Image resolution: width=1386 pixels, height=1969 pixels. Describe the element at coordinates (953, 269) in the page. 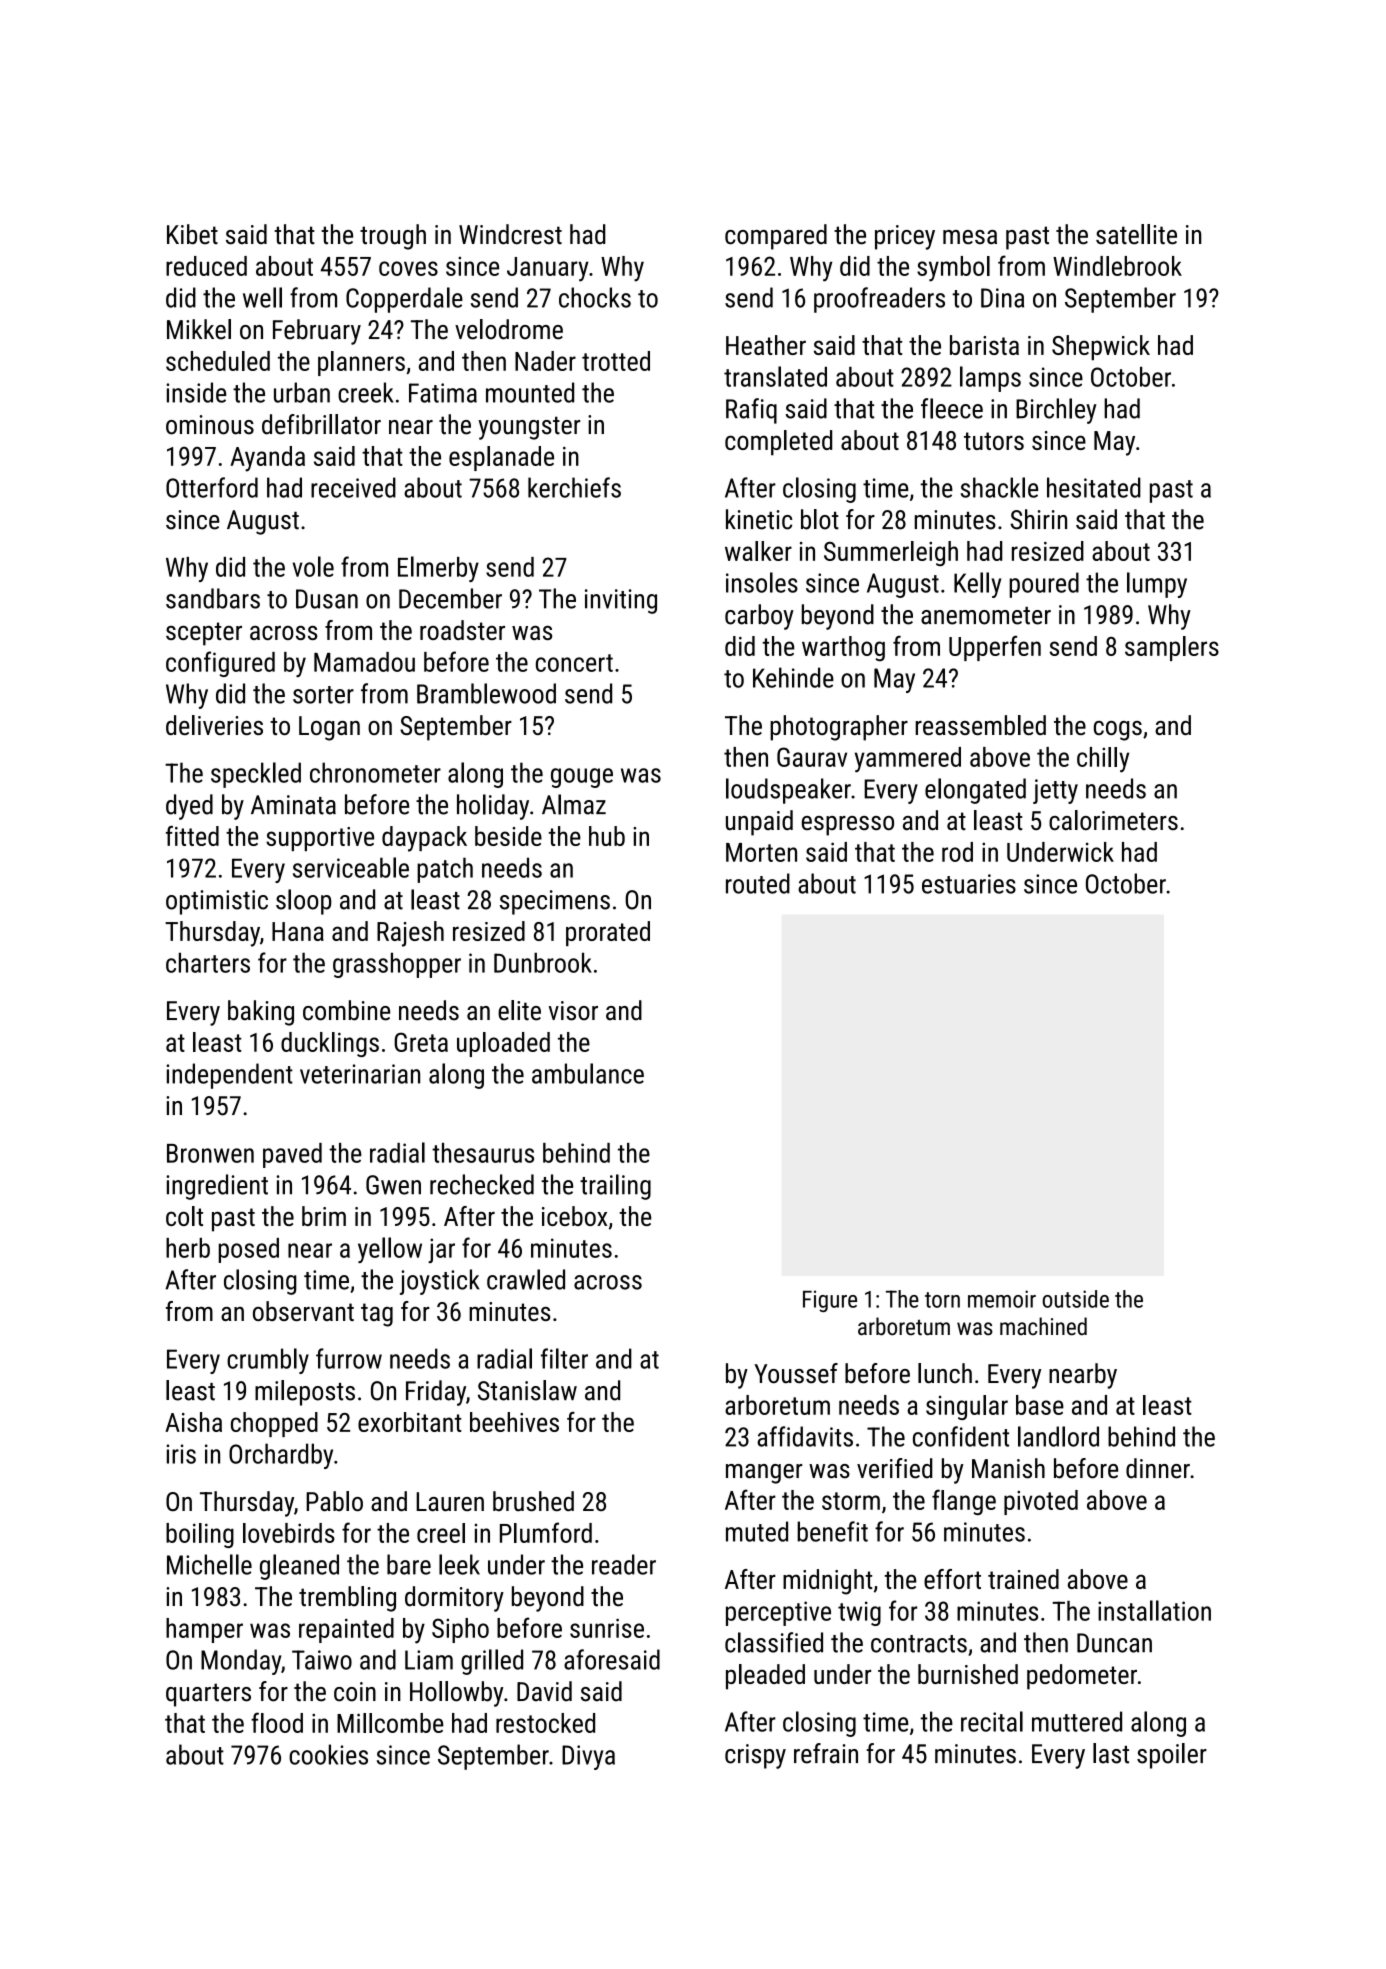

I see `symbol` at that location.
